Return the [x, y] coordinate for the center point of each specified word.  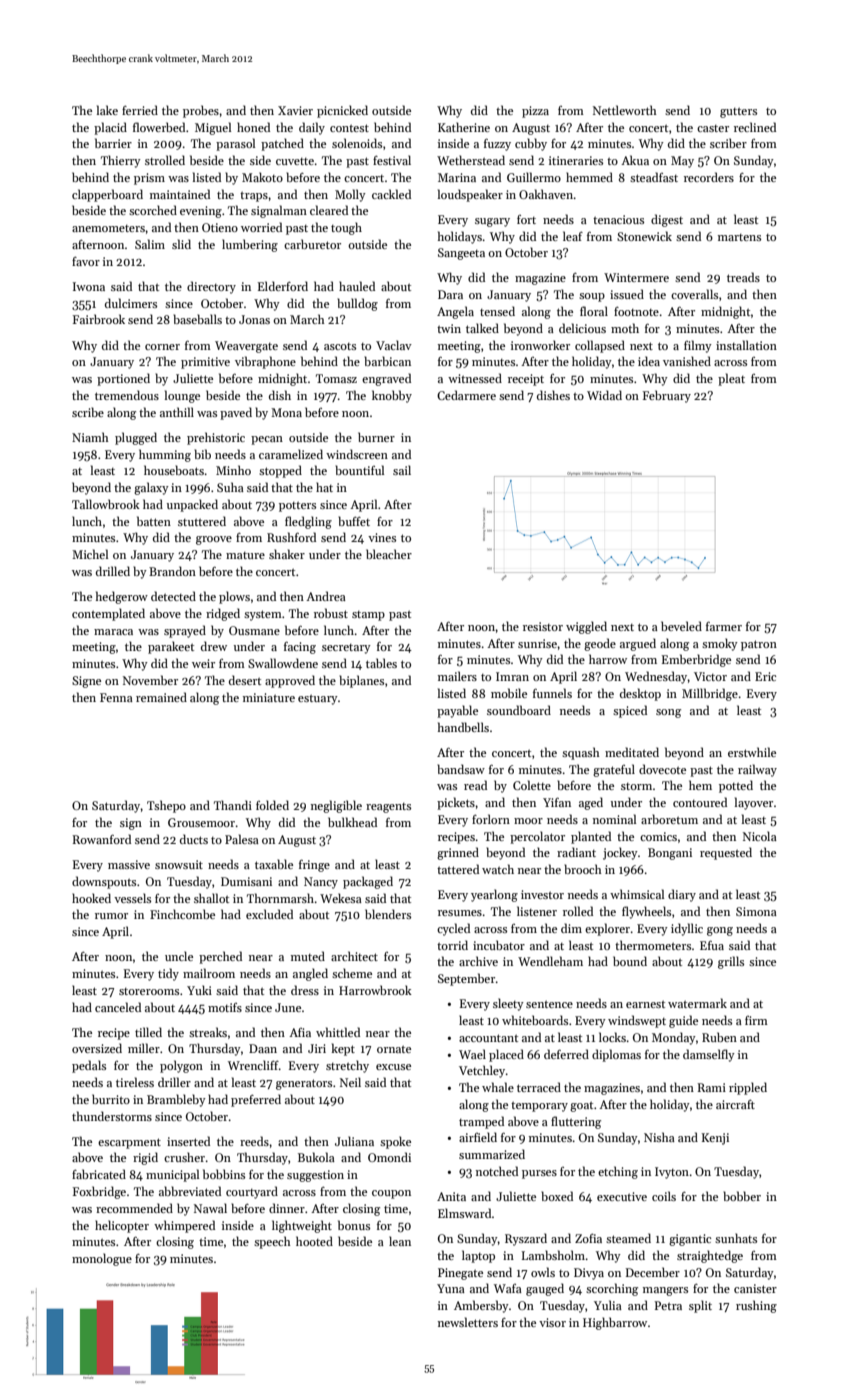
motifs [225, 1007]
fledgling [308, 522]
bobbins [224, 1174]
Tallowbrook [106, 504]
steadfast [654, 177]
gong [720, 931]
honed [253, 127]
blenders [388, 914]
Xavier [295, 110]
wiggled [586, 627]
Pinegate [460, 1274]
